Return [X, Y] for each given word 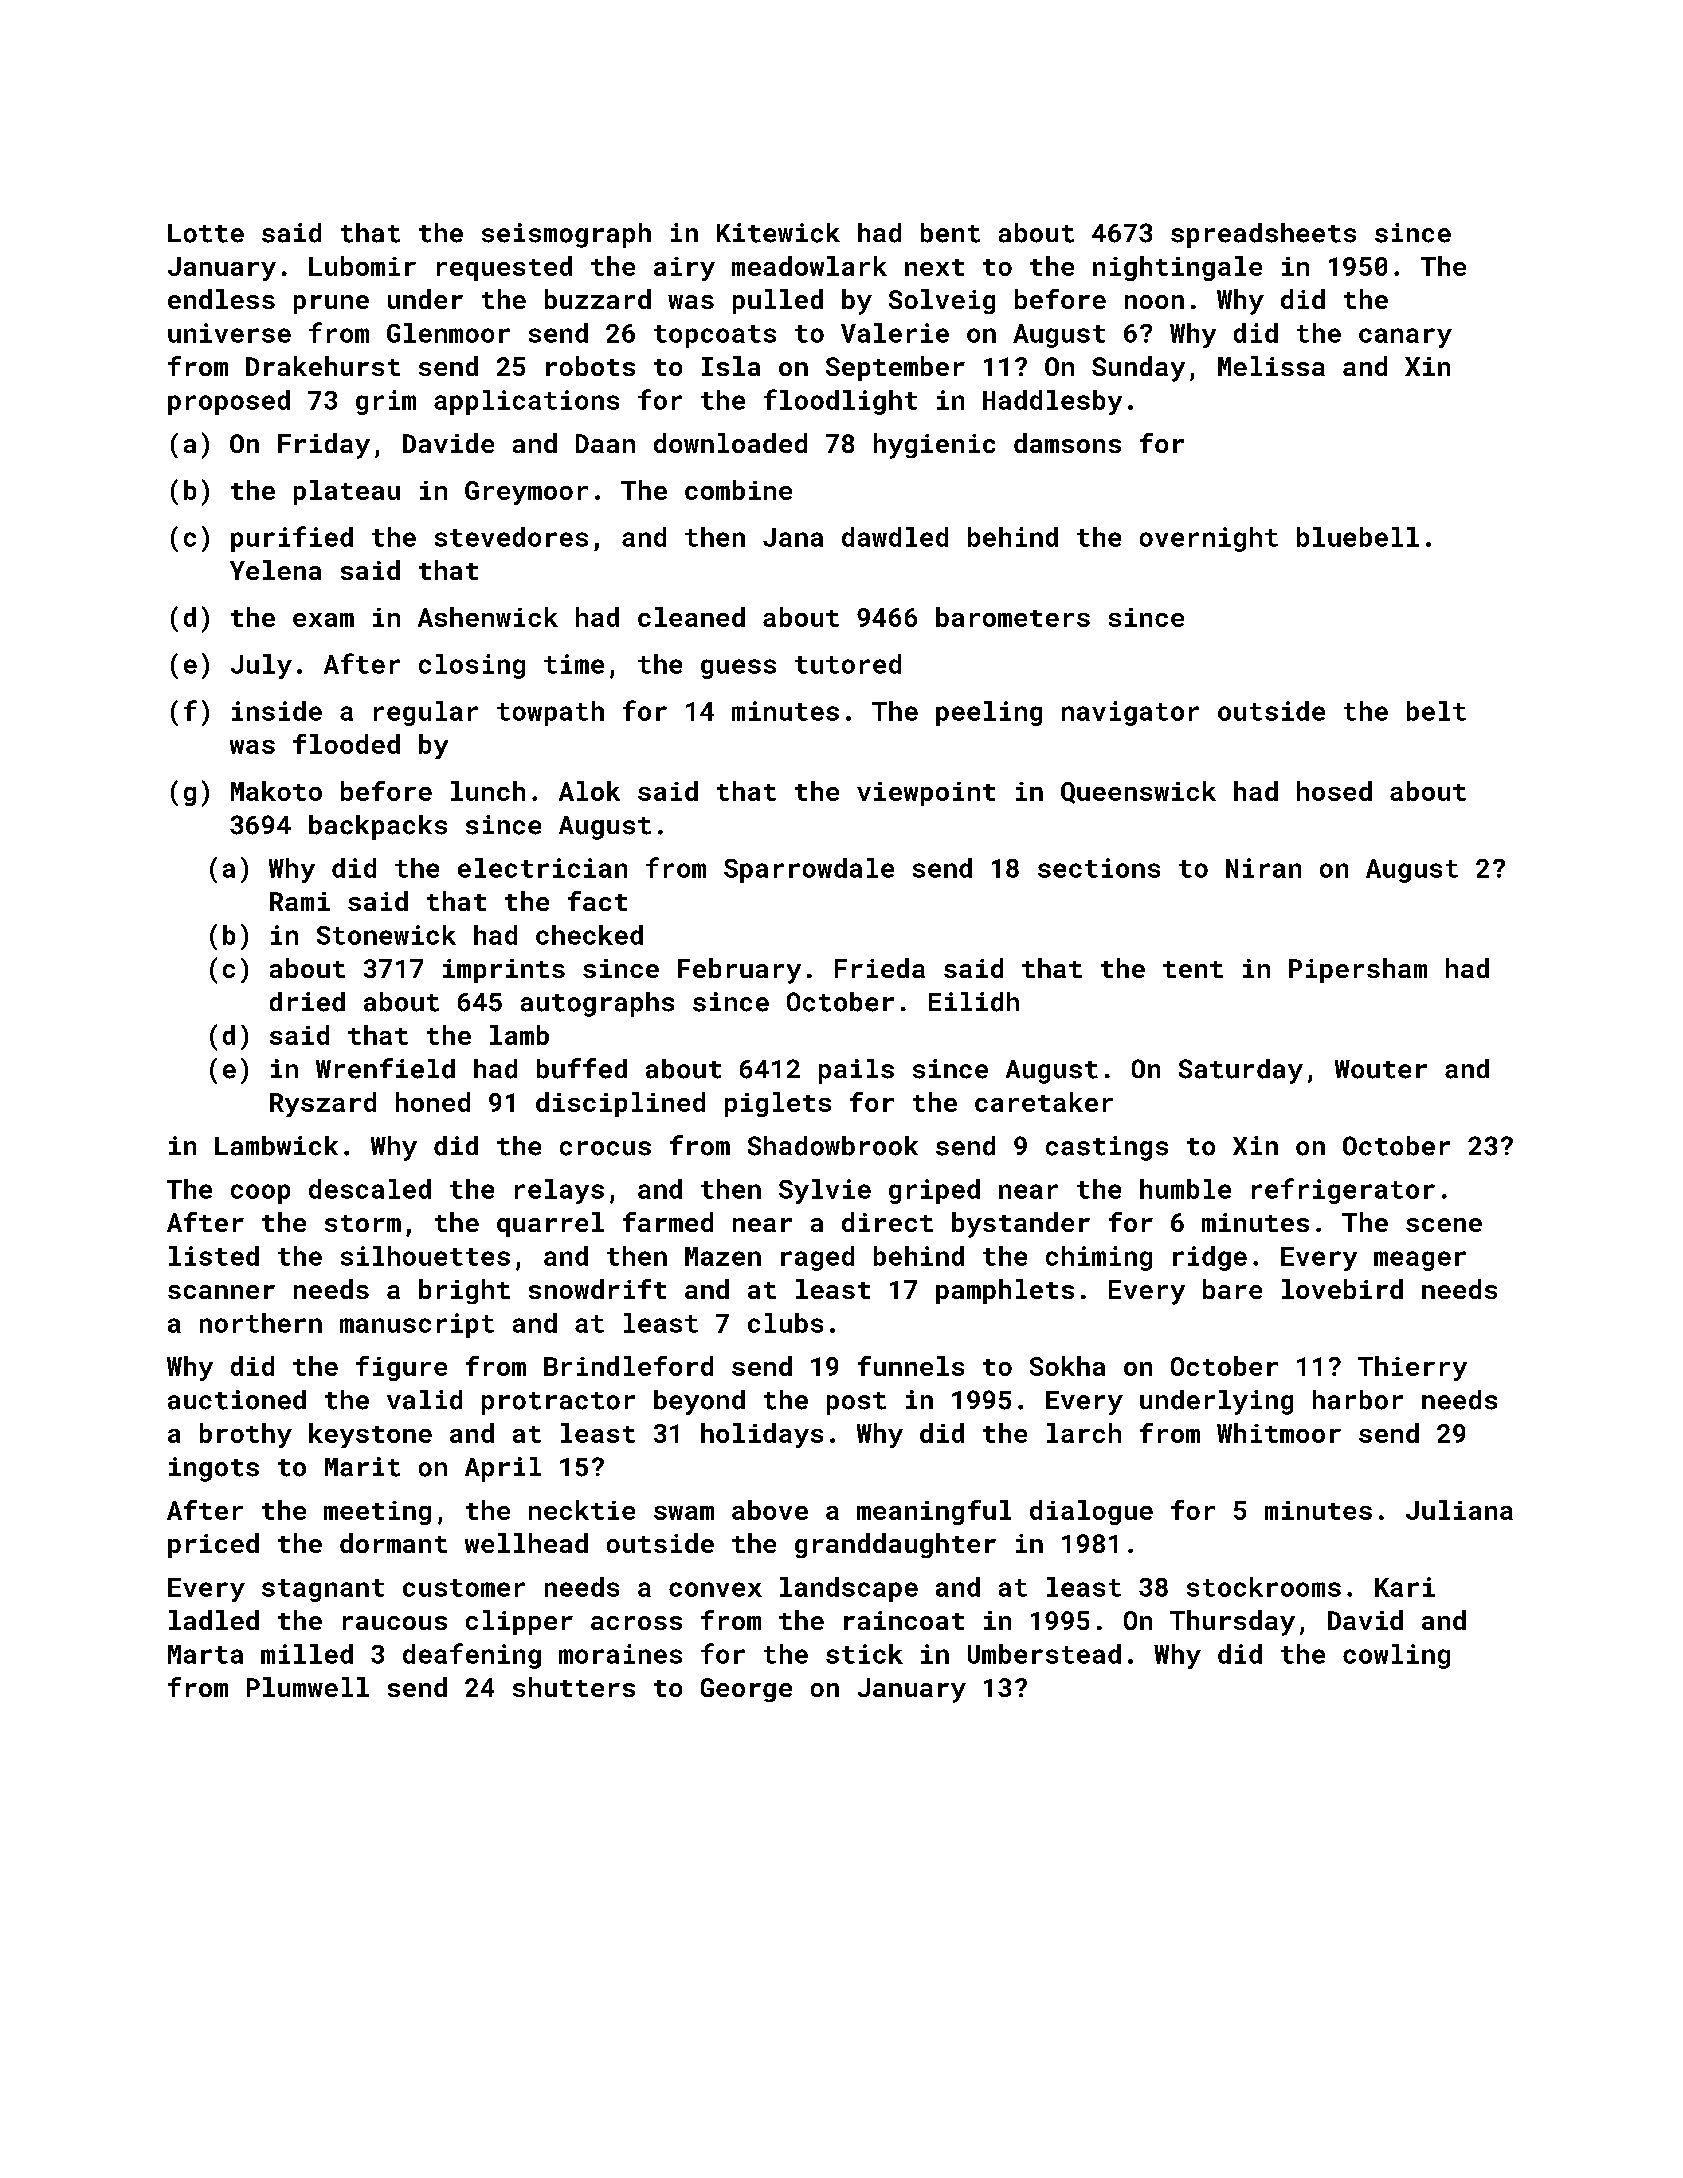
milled [307, 1654]
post [856, 1403]
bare [1232, 1289]
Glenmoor [448, 333]
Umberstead [1044, 1654]
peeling [989, 713]
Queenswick [1138, 792]
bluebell [1358, 537]
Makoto [276, 791]
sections [1099, 868]
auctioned [237, 1400]
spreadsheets [1263, 235]
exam [323, 620]
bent [950, 233]
